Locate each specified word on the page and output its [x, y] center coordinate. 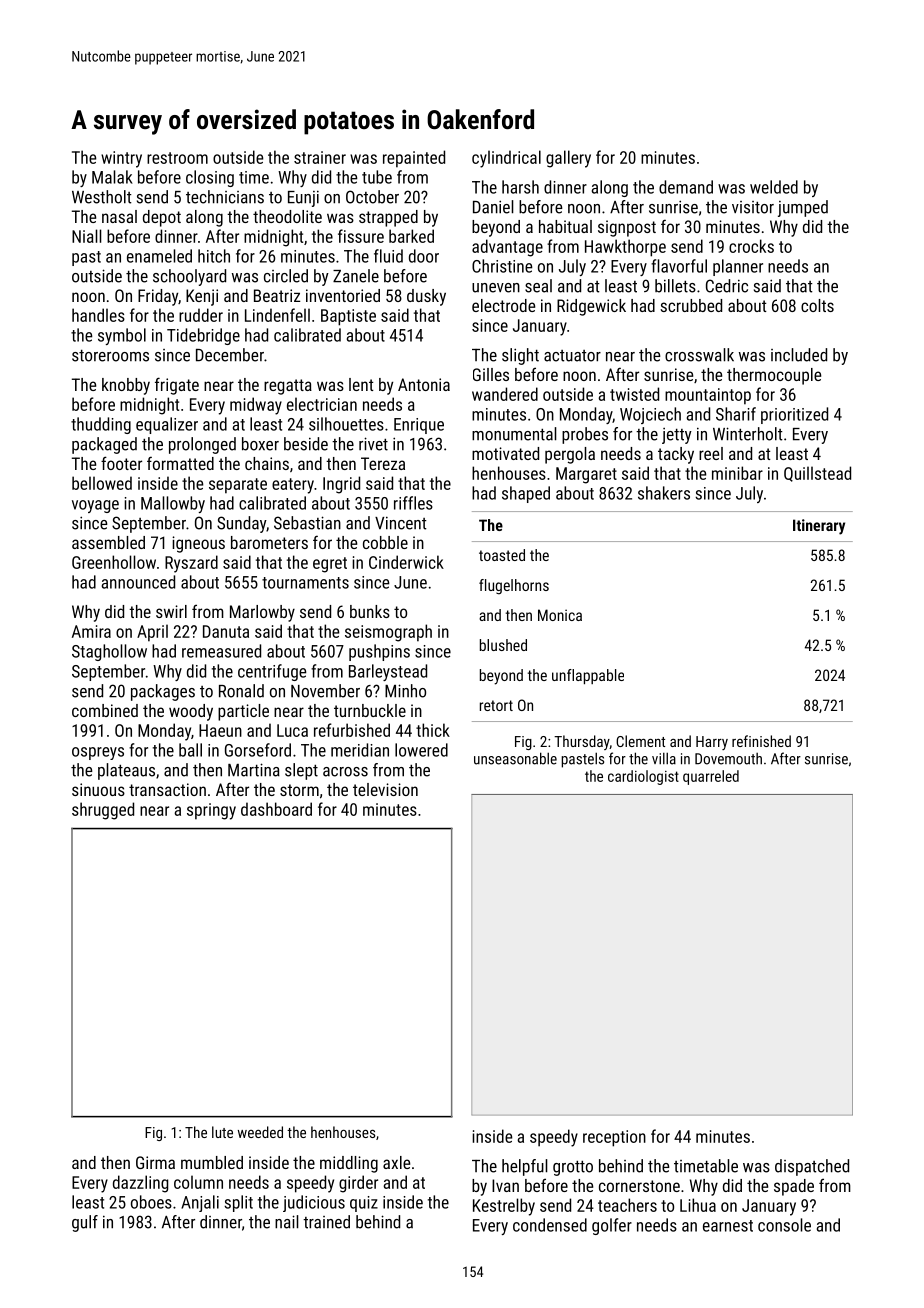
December [230, 355]
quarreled [711, 777]
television [385, 789]
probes [585, 435]
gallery [568, 159]
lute [222, 1132]
